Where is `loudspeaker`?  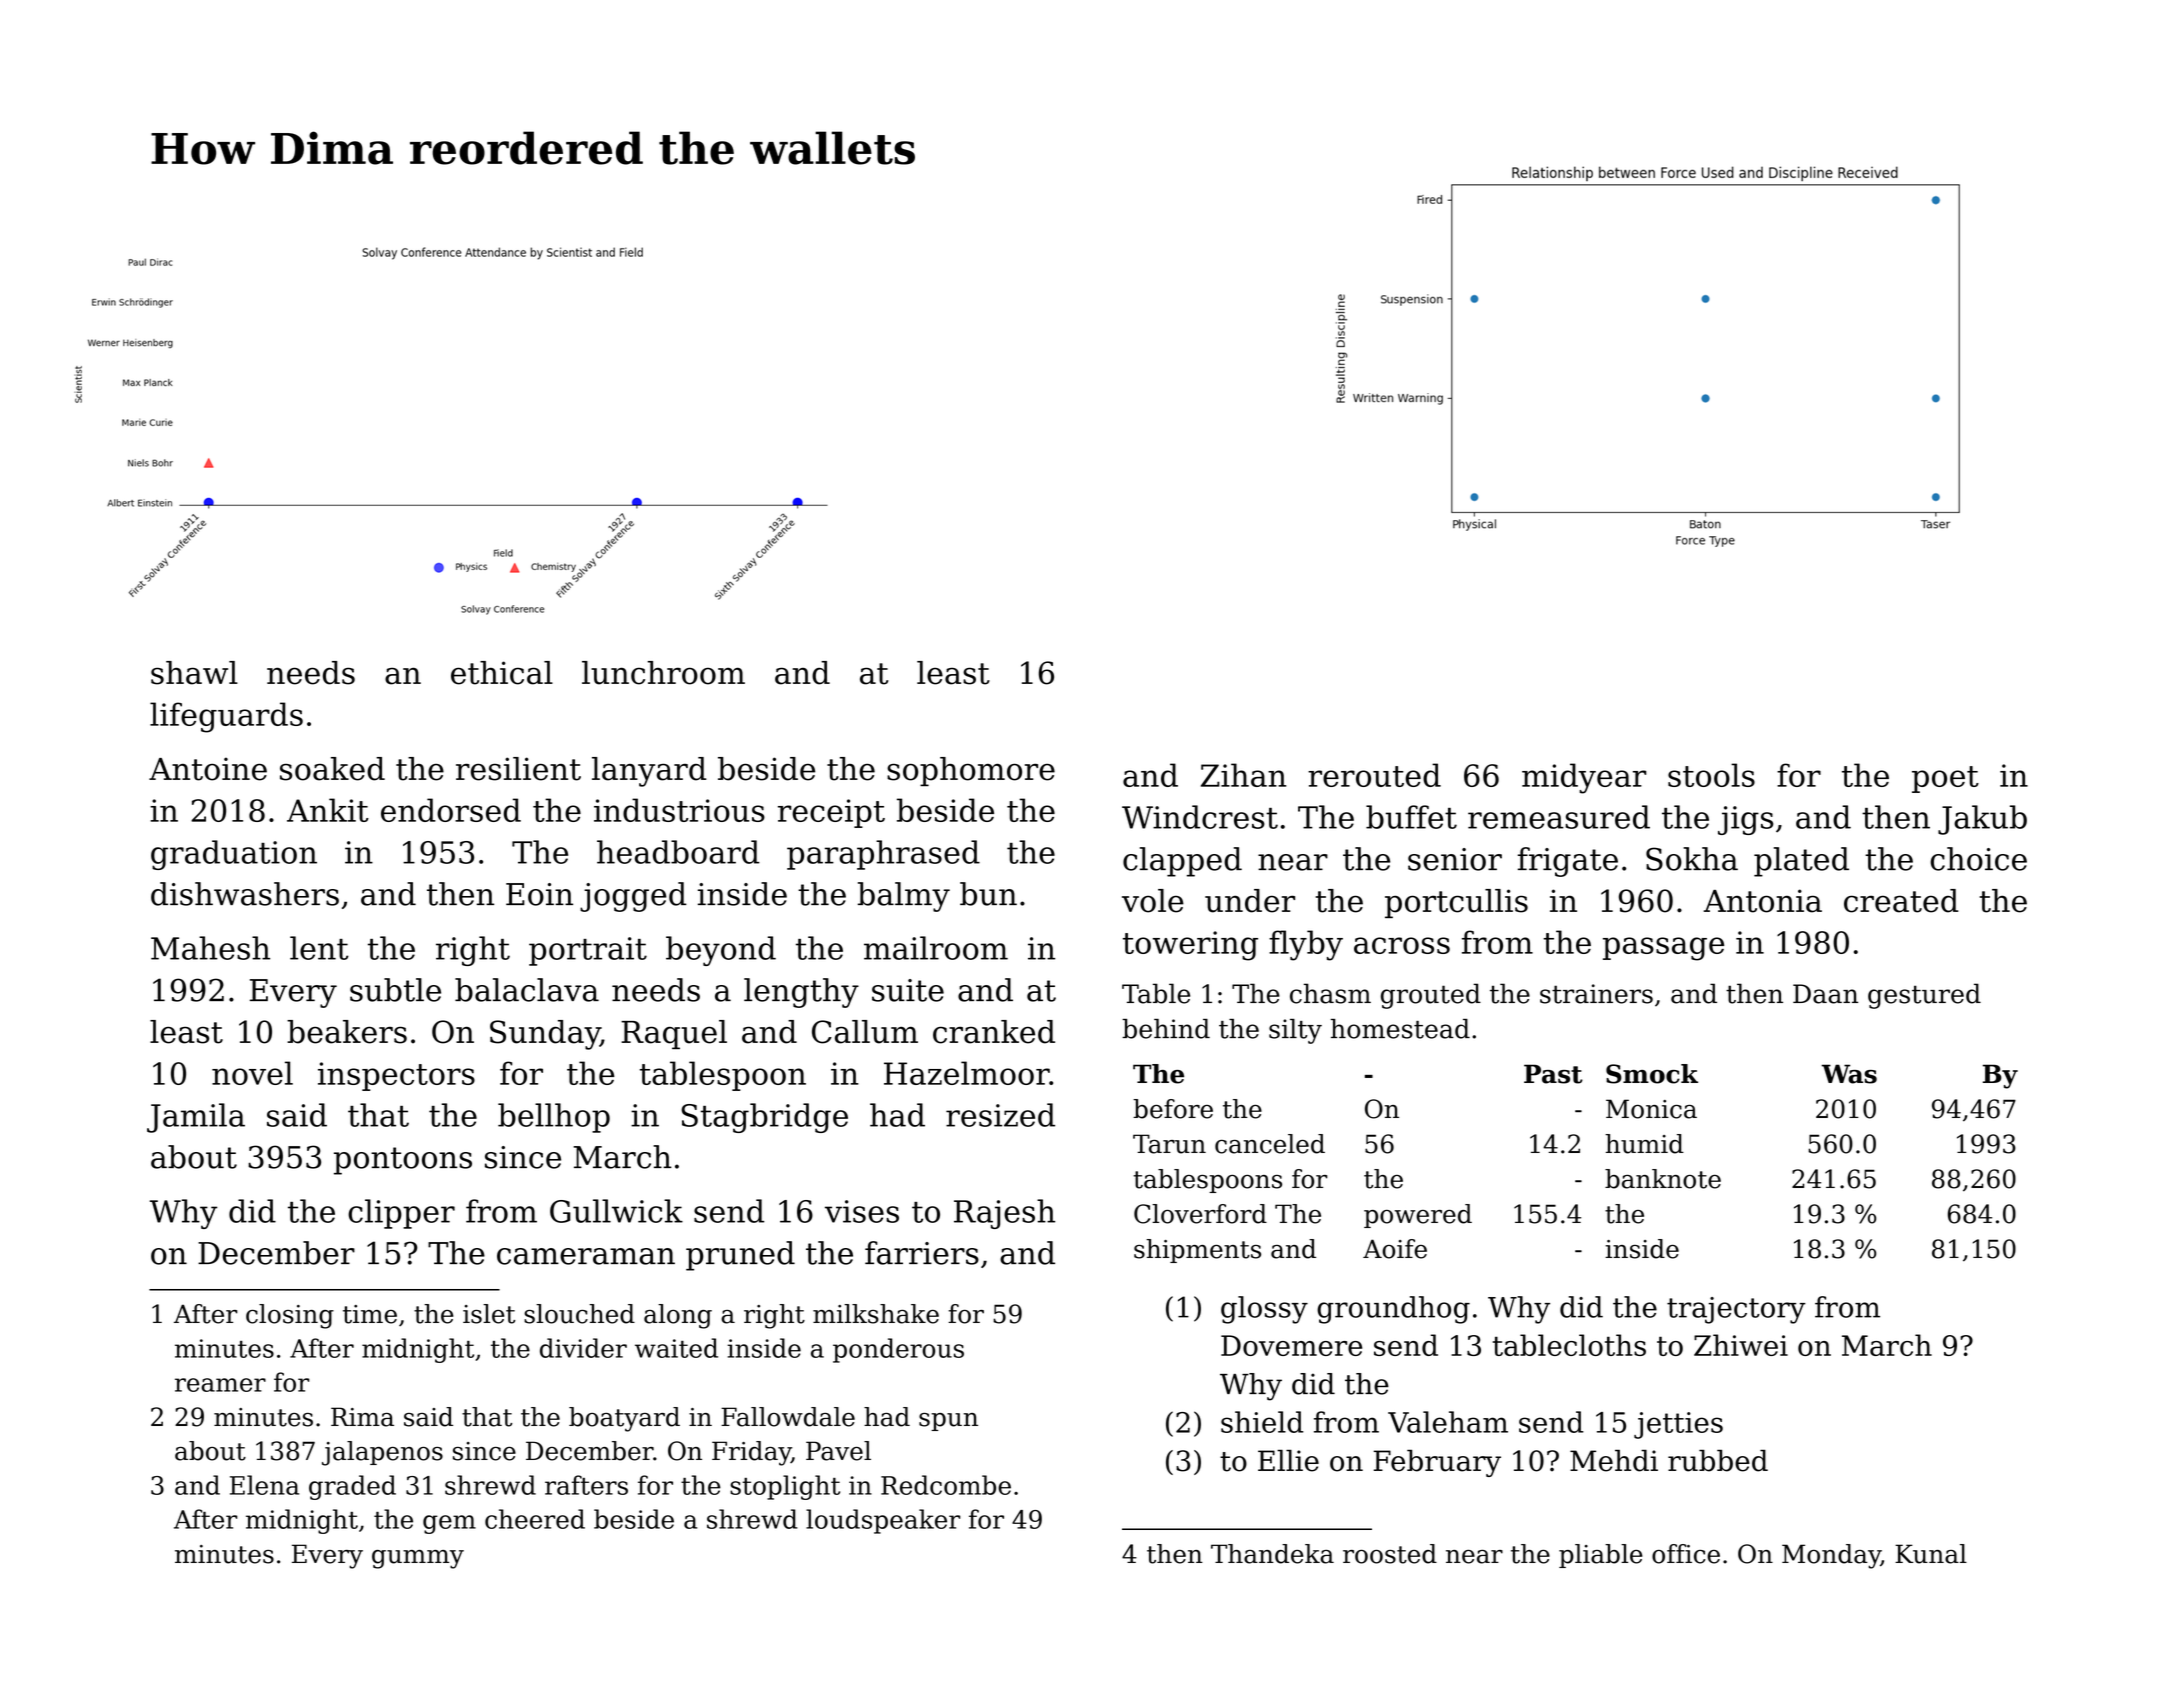
loudspeaker is located at coordinates (883, 1521).
